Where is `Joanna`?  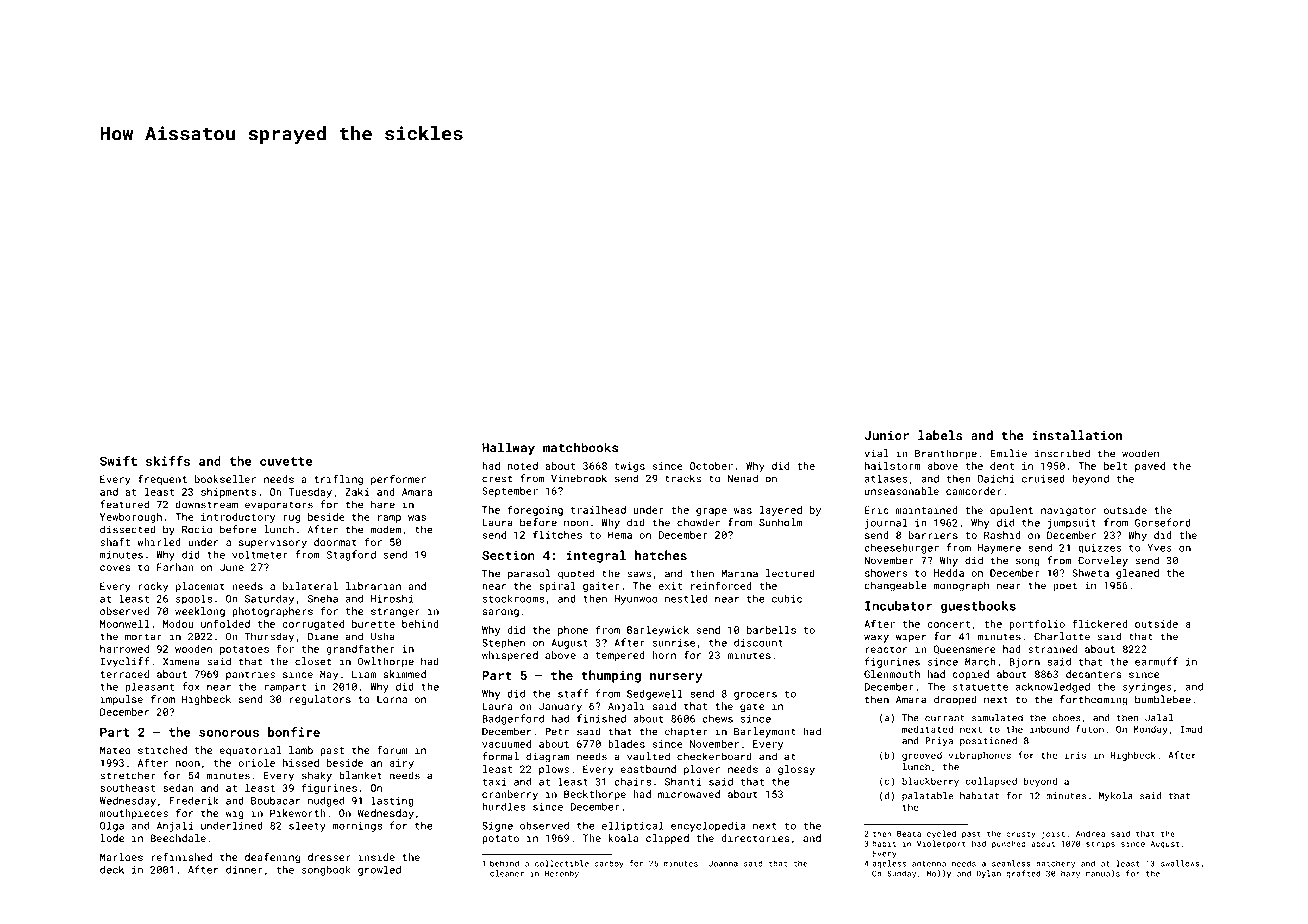 Joanna is located at coordinates (723, 864).
